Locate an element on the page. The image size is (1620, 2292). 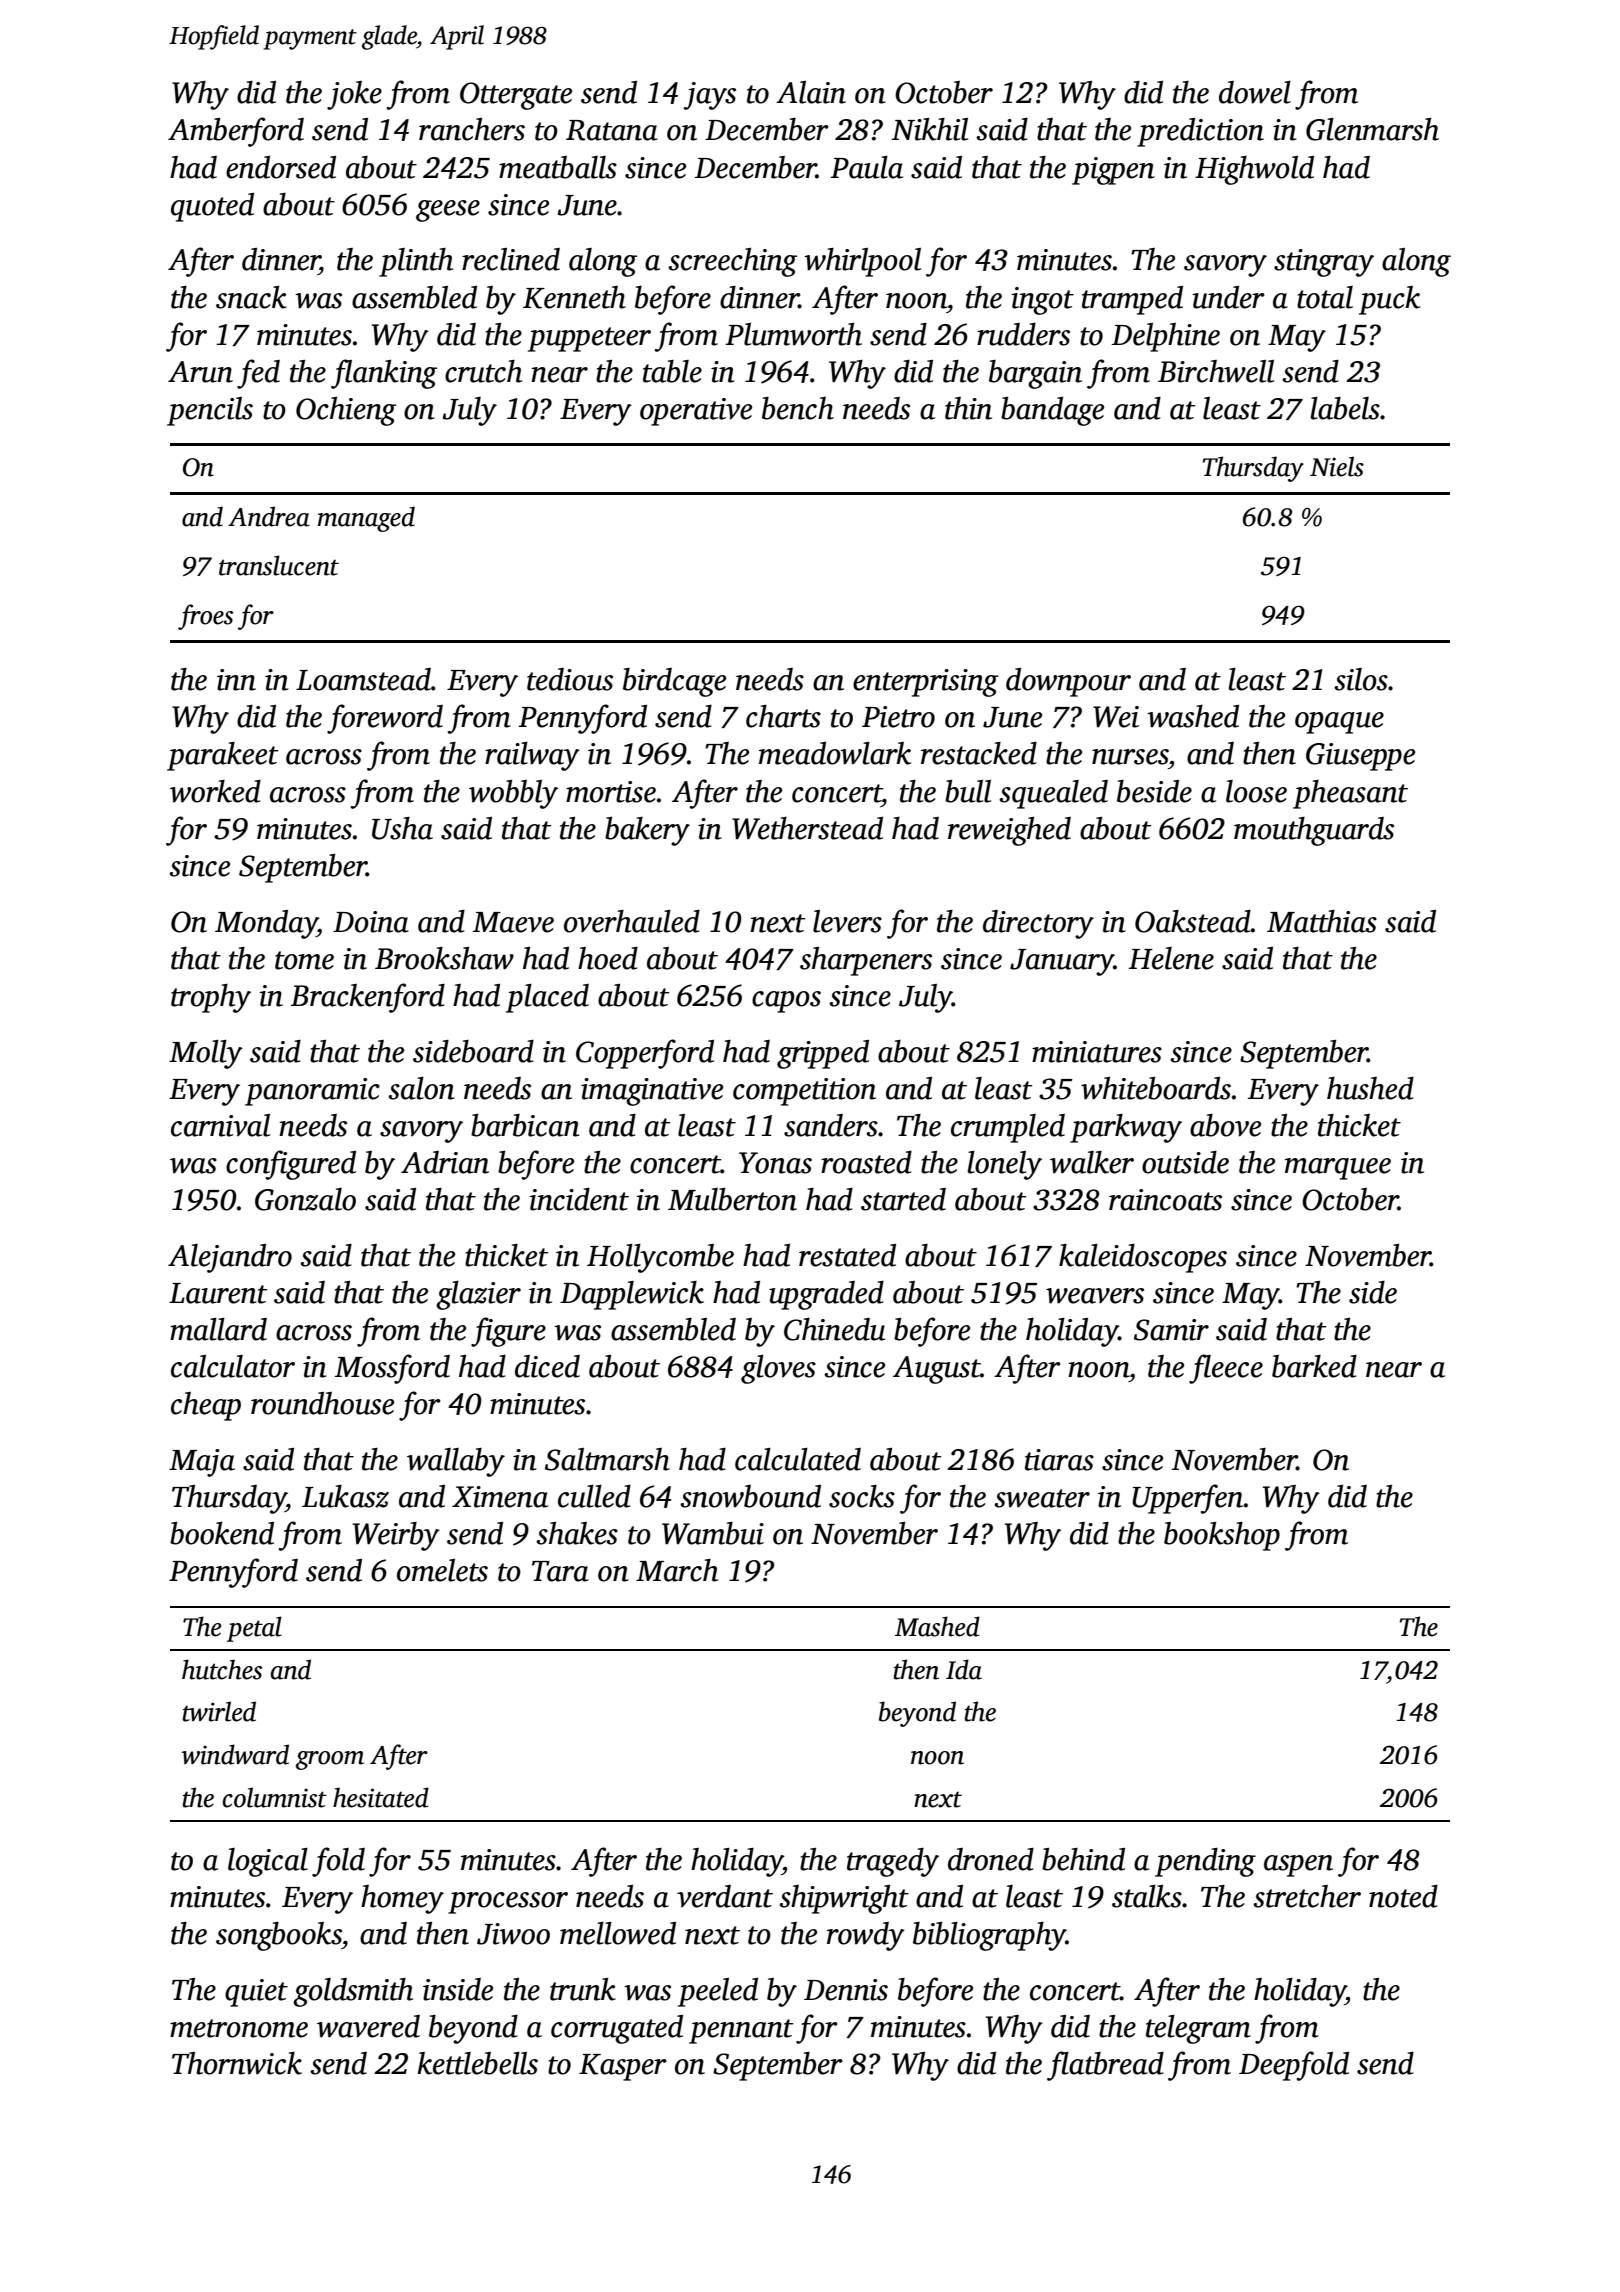
tedious is located at coordinates (570, 679).
